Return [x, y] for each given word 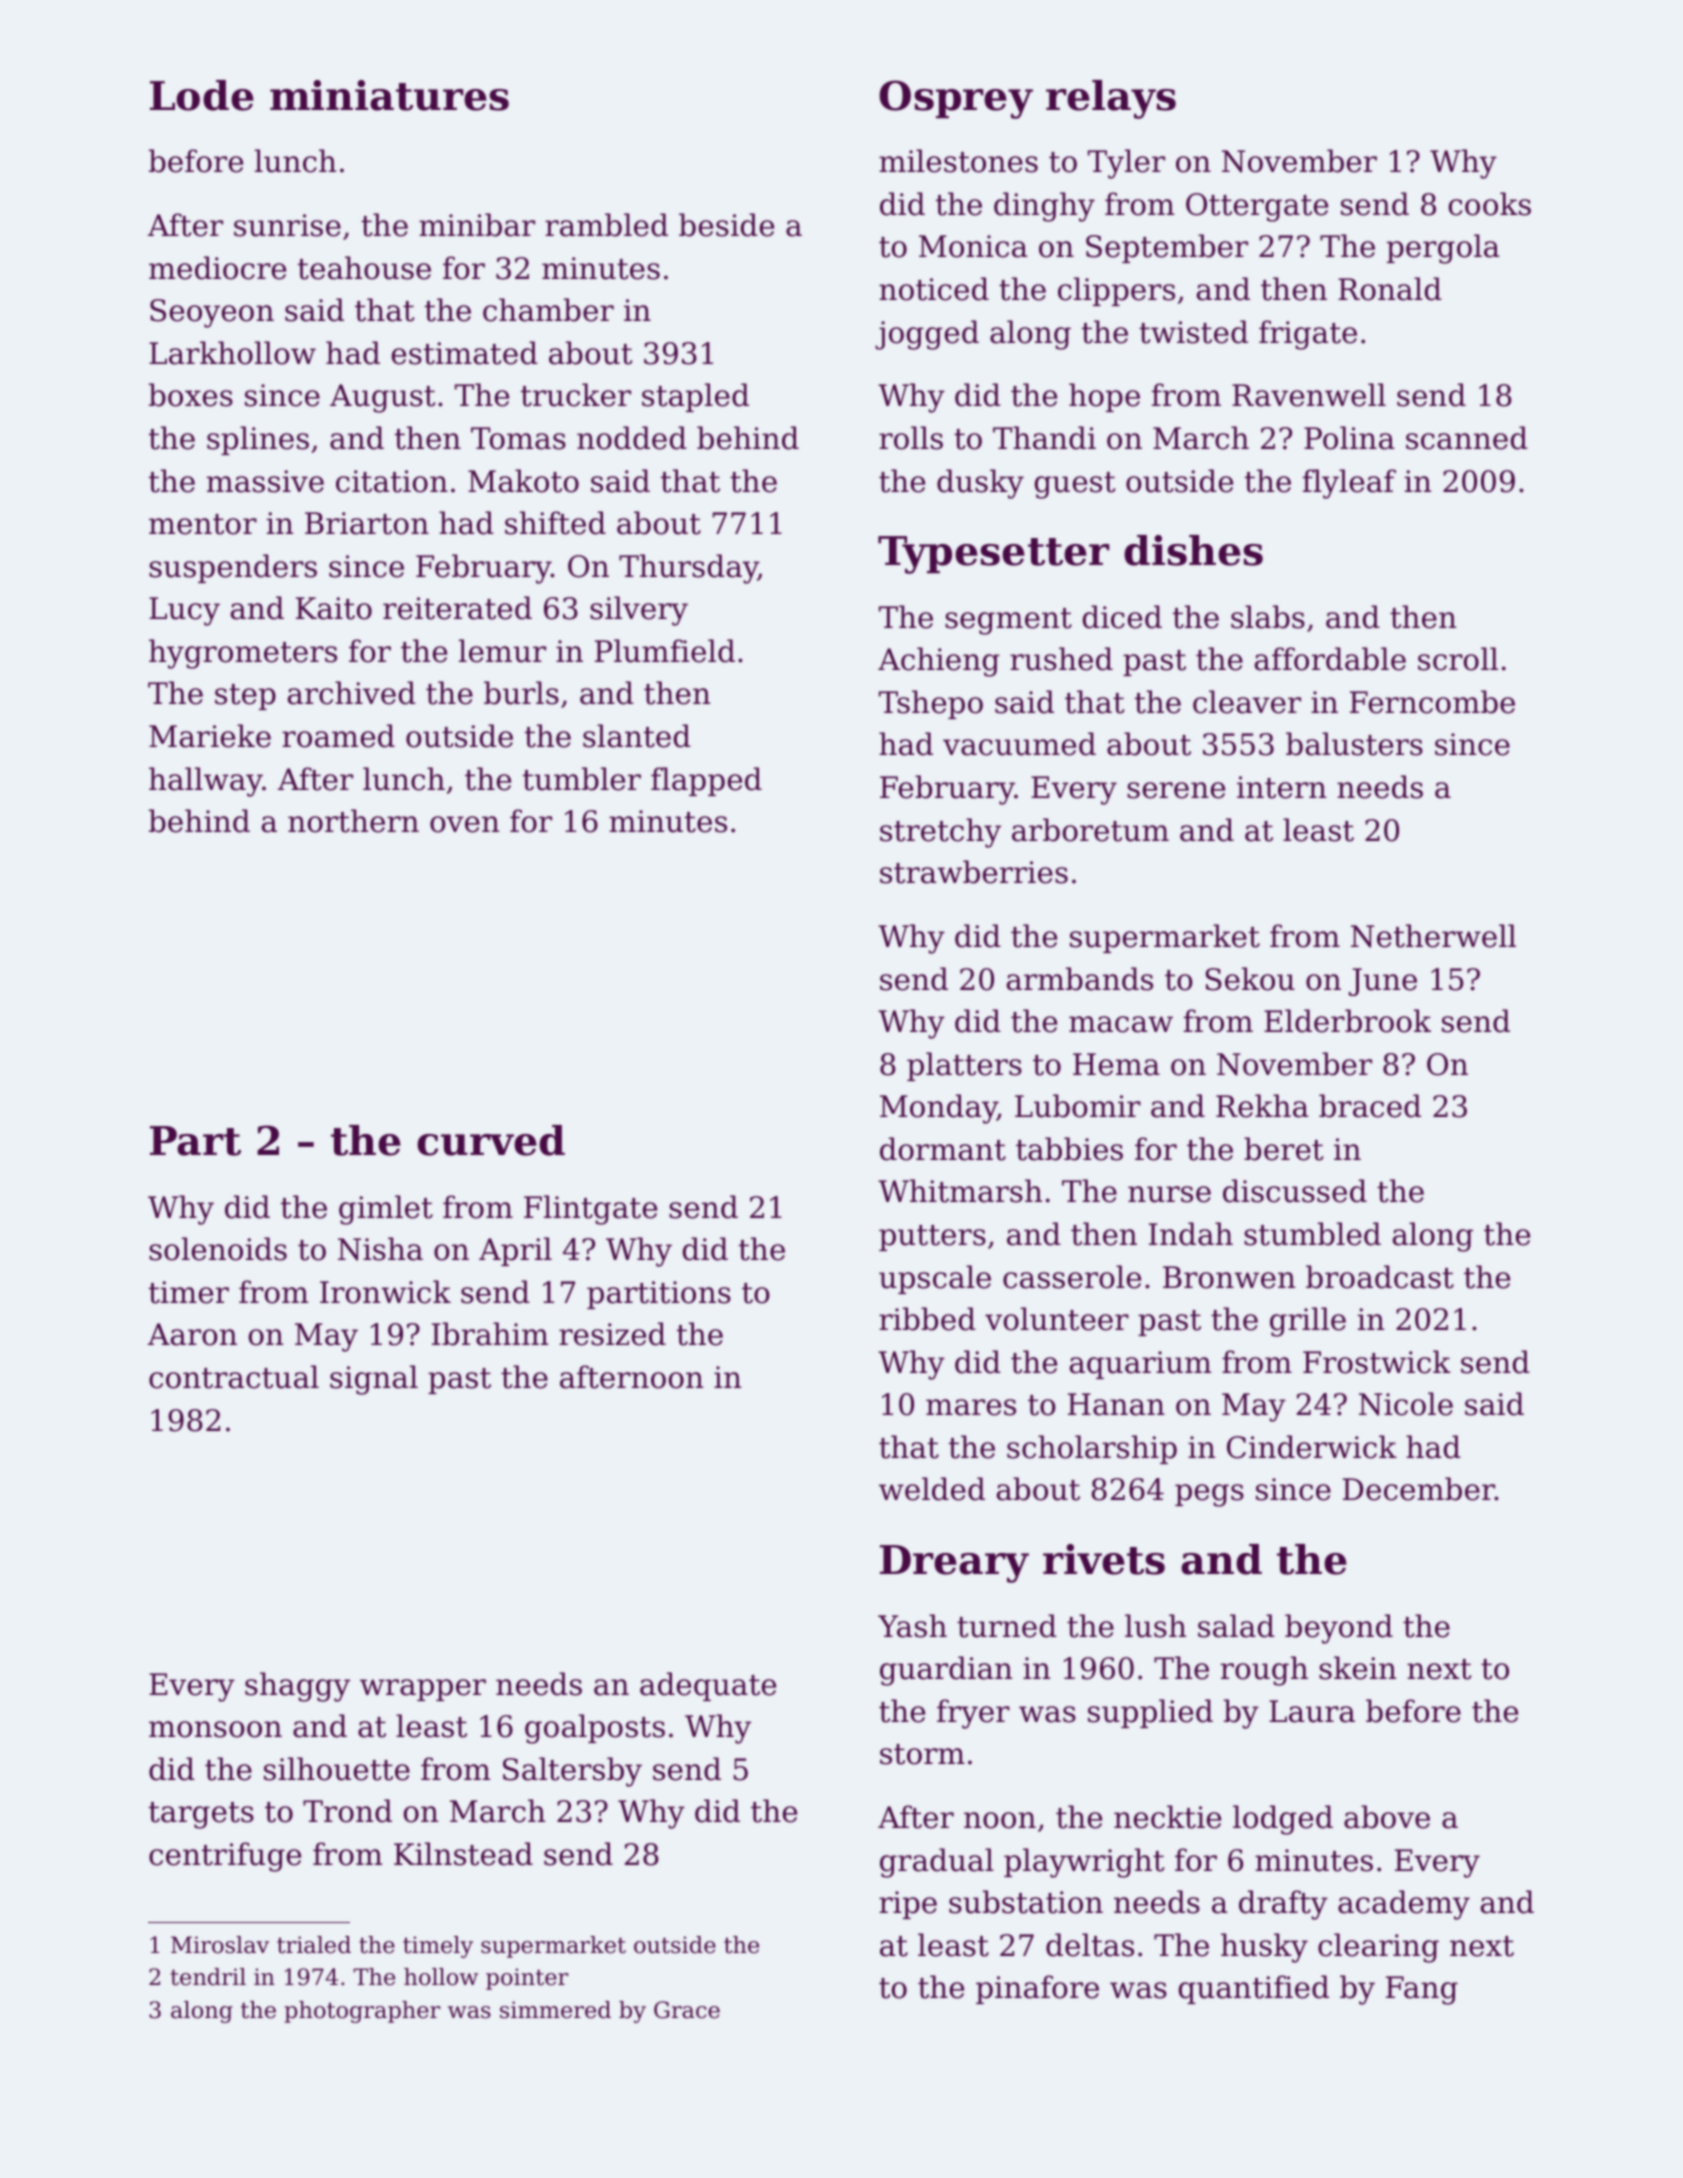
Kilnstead [463, 1854]
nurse [1169, 1194]
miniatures [389, 95]
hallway [206, 782]
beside [726, 225]
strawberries [974, 872]
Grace [687, 2010]
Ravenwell [1309, 395]
